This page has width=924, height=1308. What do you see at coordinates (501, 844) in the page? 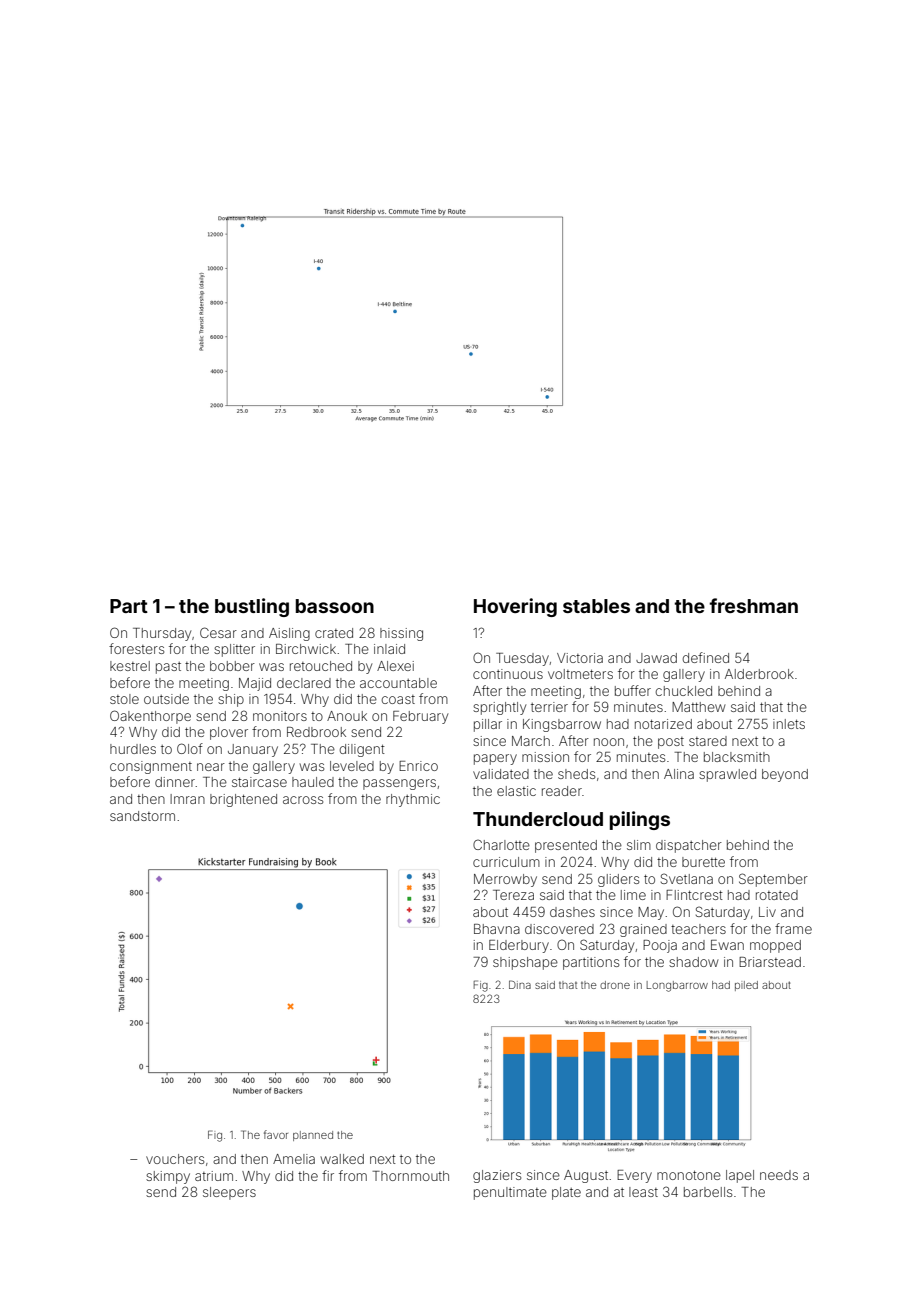
I see `Charlotte` at bounding box center [501, 844].
